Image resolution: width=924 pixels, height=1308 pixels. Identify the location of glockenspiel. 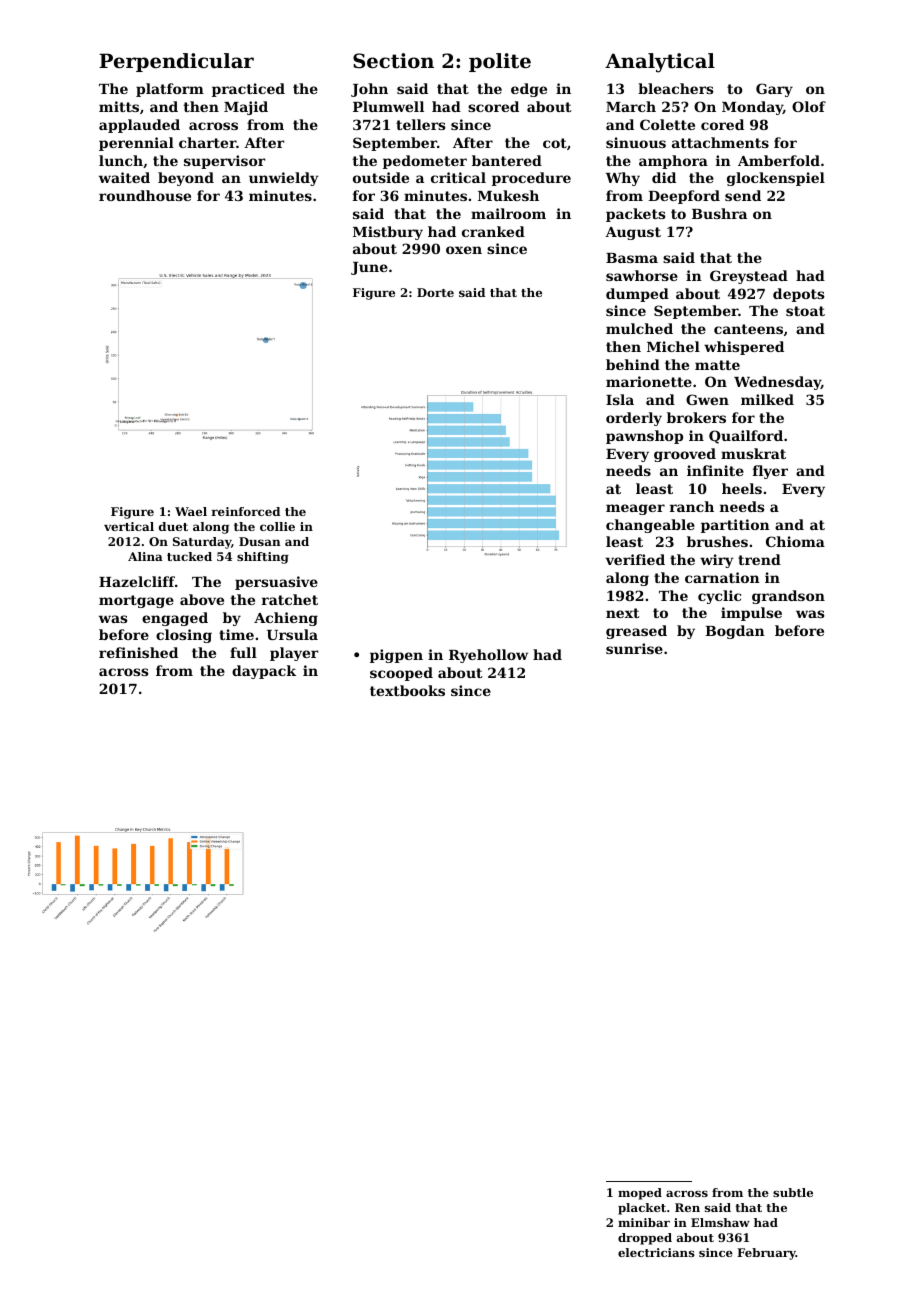
(776, 179).
